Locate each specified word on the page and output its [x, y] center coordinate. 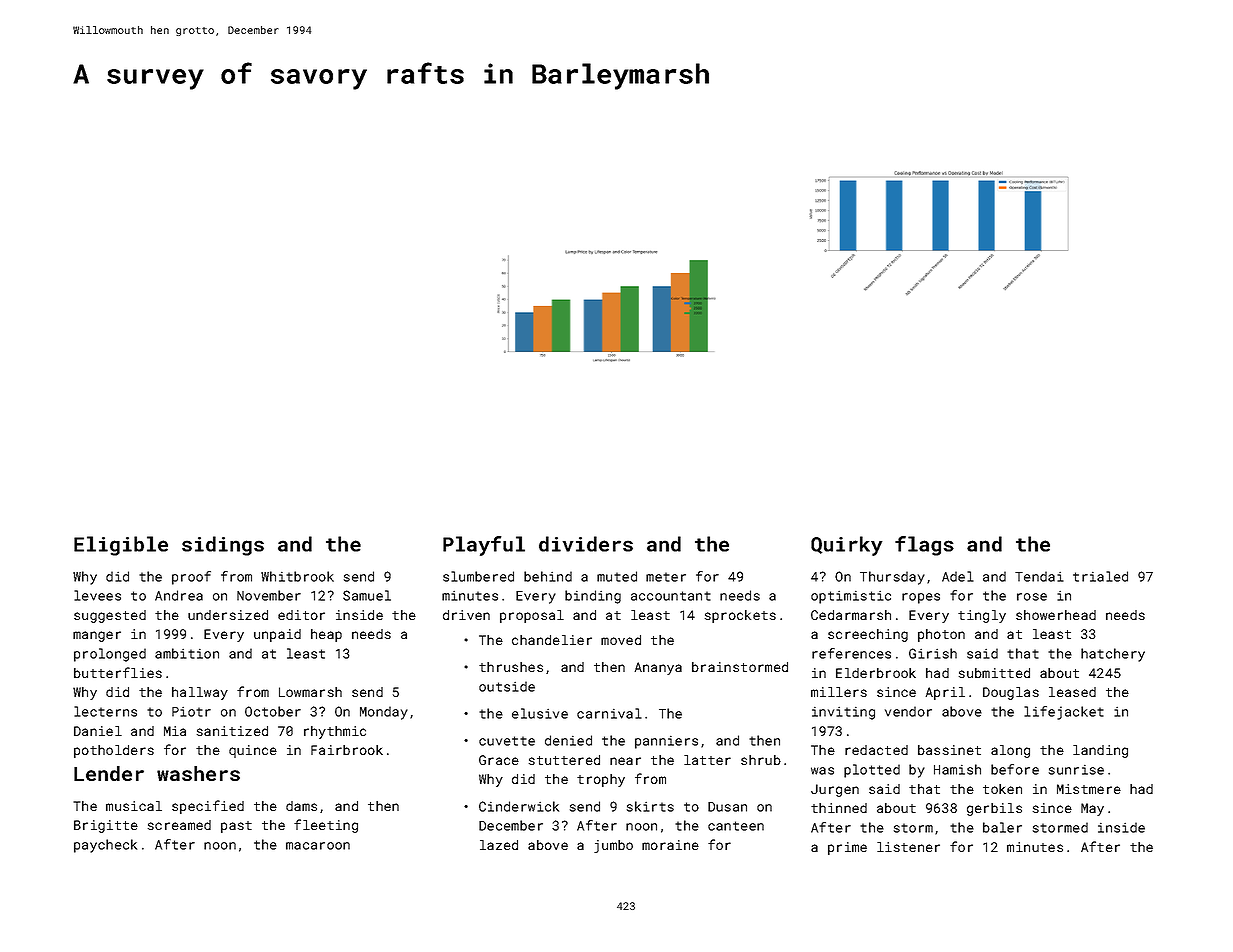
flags [924, 546]
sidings [223, 546]
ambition [187, 653]
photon [941, 635]
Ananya [658, 668]
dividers [586, 544]
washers [198, 773]
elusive [540, 713]
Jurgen [835, 790]
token [1002, 789]
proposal [532, 616]
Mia [175, 731]
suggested [110, 616]
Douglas [1011, 693]
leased [1072, 692]
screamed [179, 825]
